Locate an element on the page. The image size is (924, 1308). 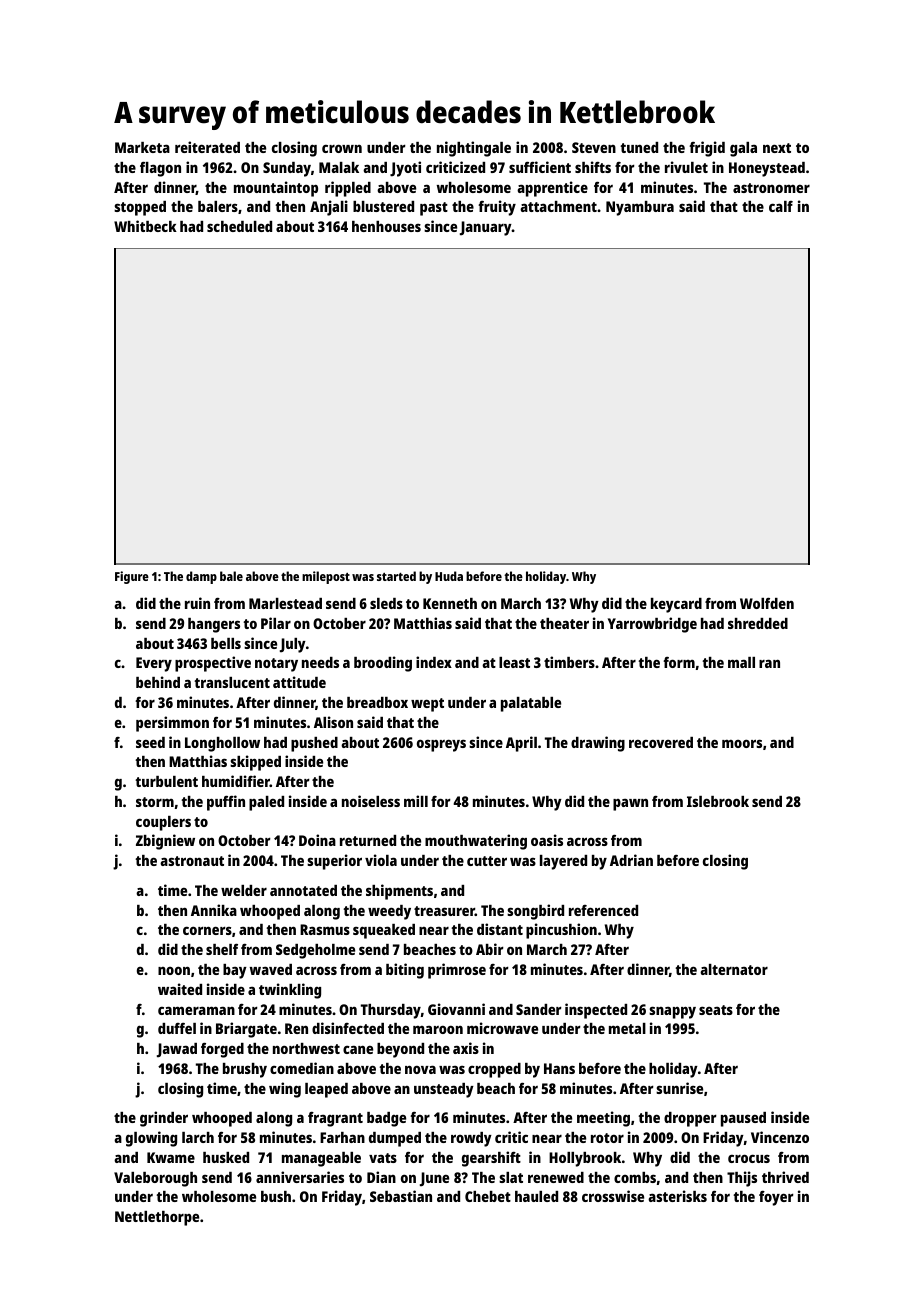
metal is located at coordinates (627, 1028).
